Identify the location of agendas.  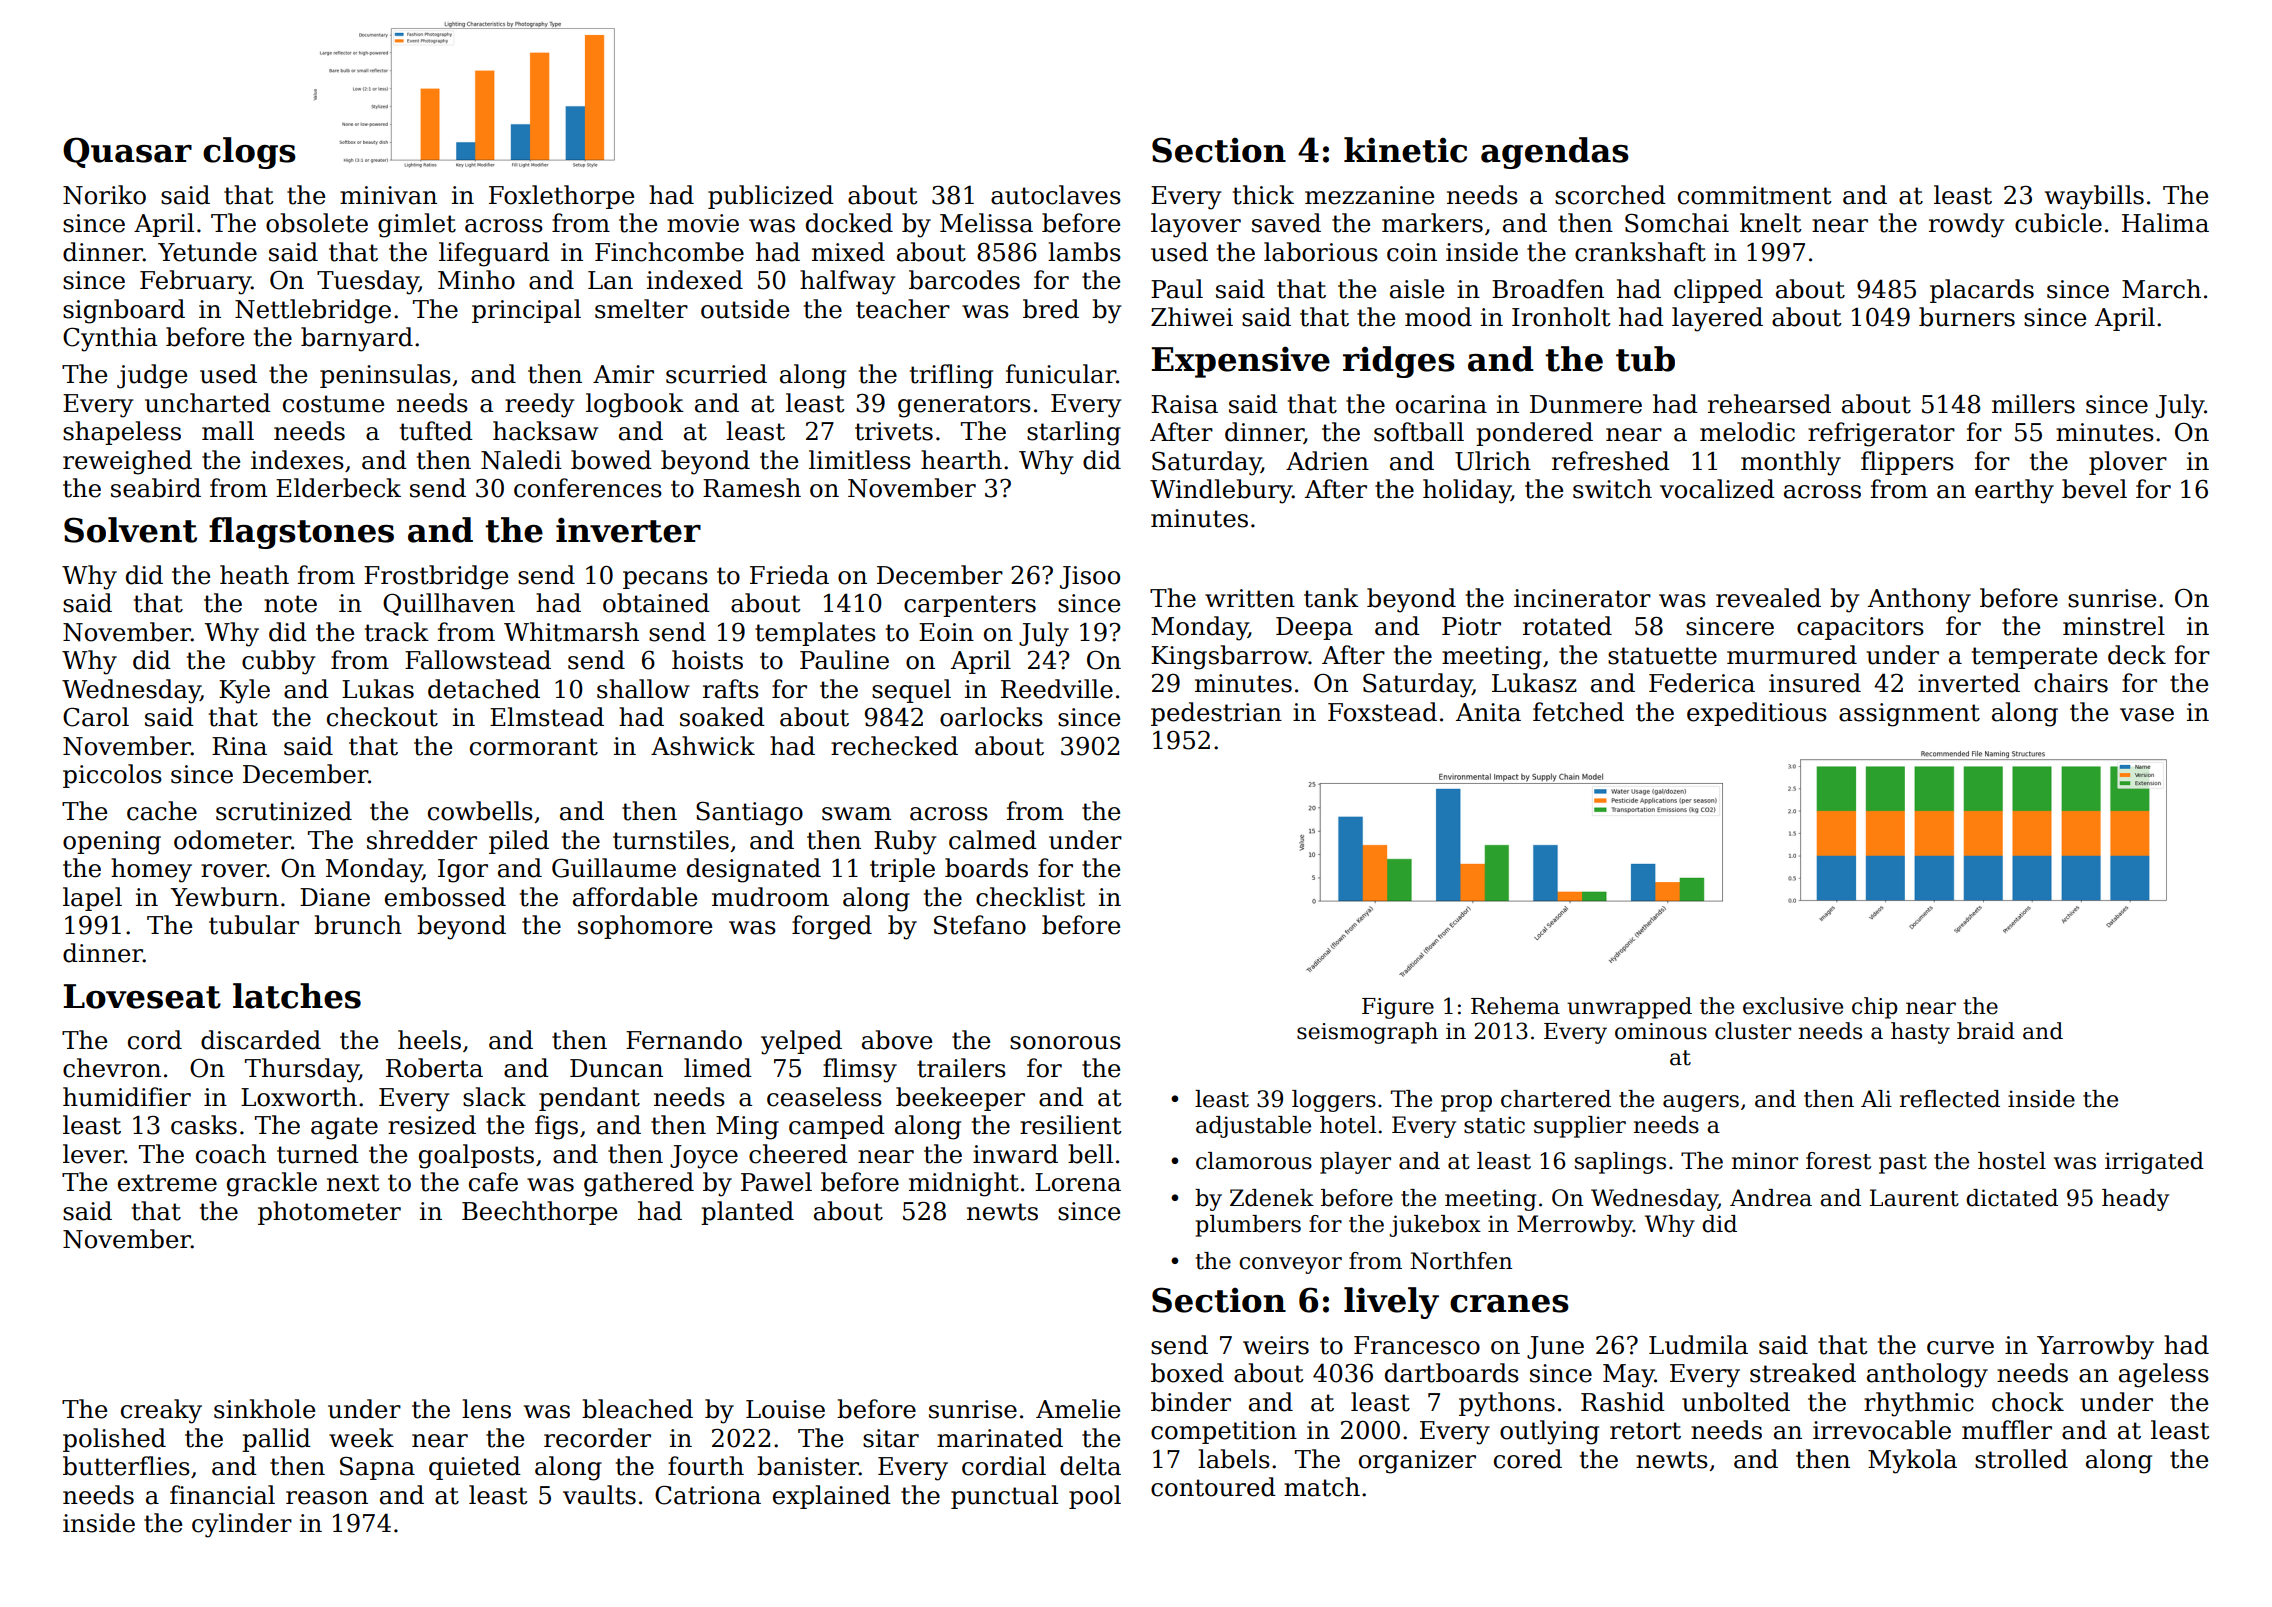
(1555, 153).
